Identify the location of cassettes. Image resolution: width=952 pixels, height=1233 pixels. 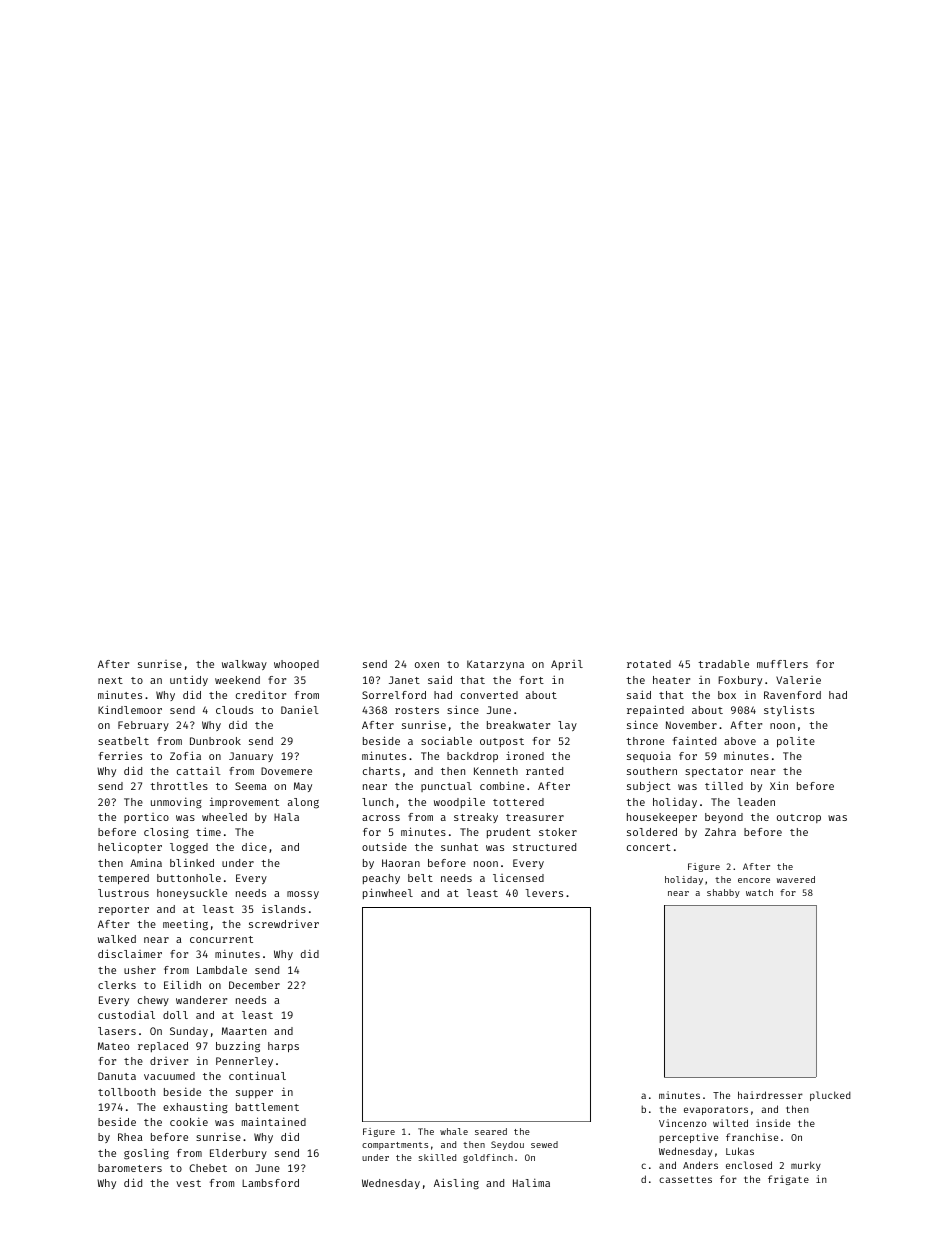
(685, 1179).
